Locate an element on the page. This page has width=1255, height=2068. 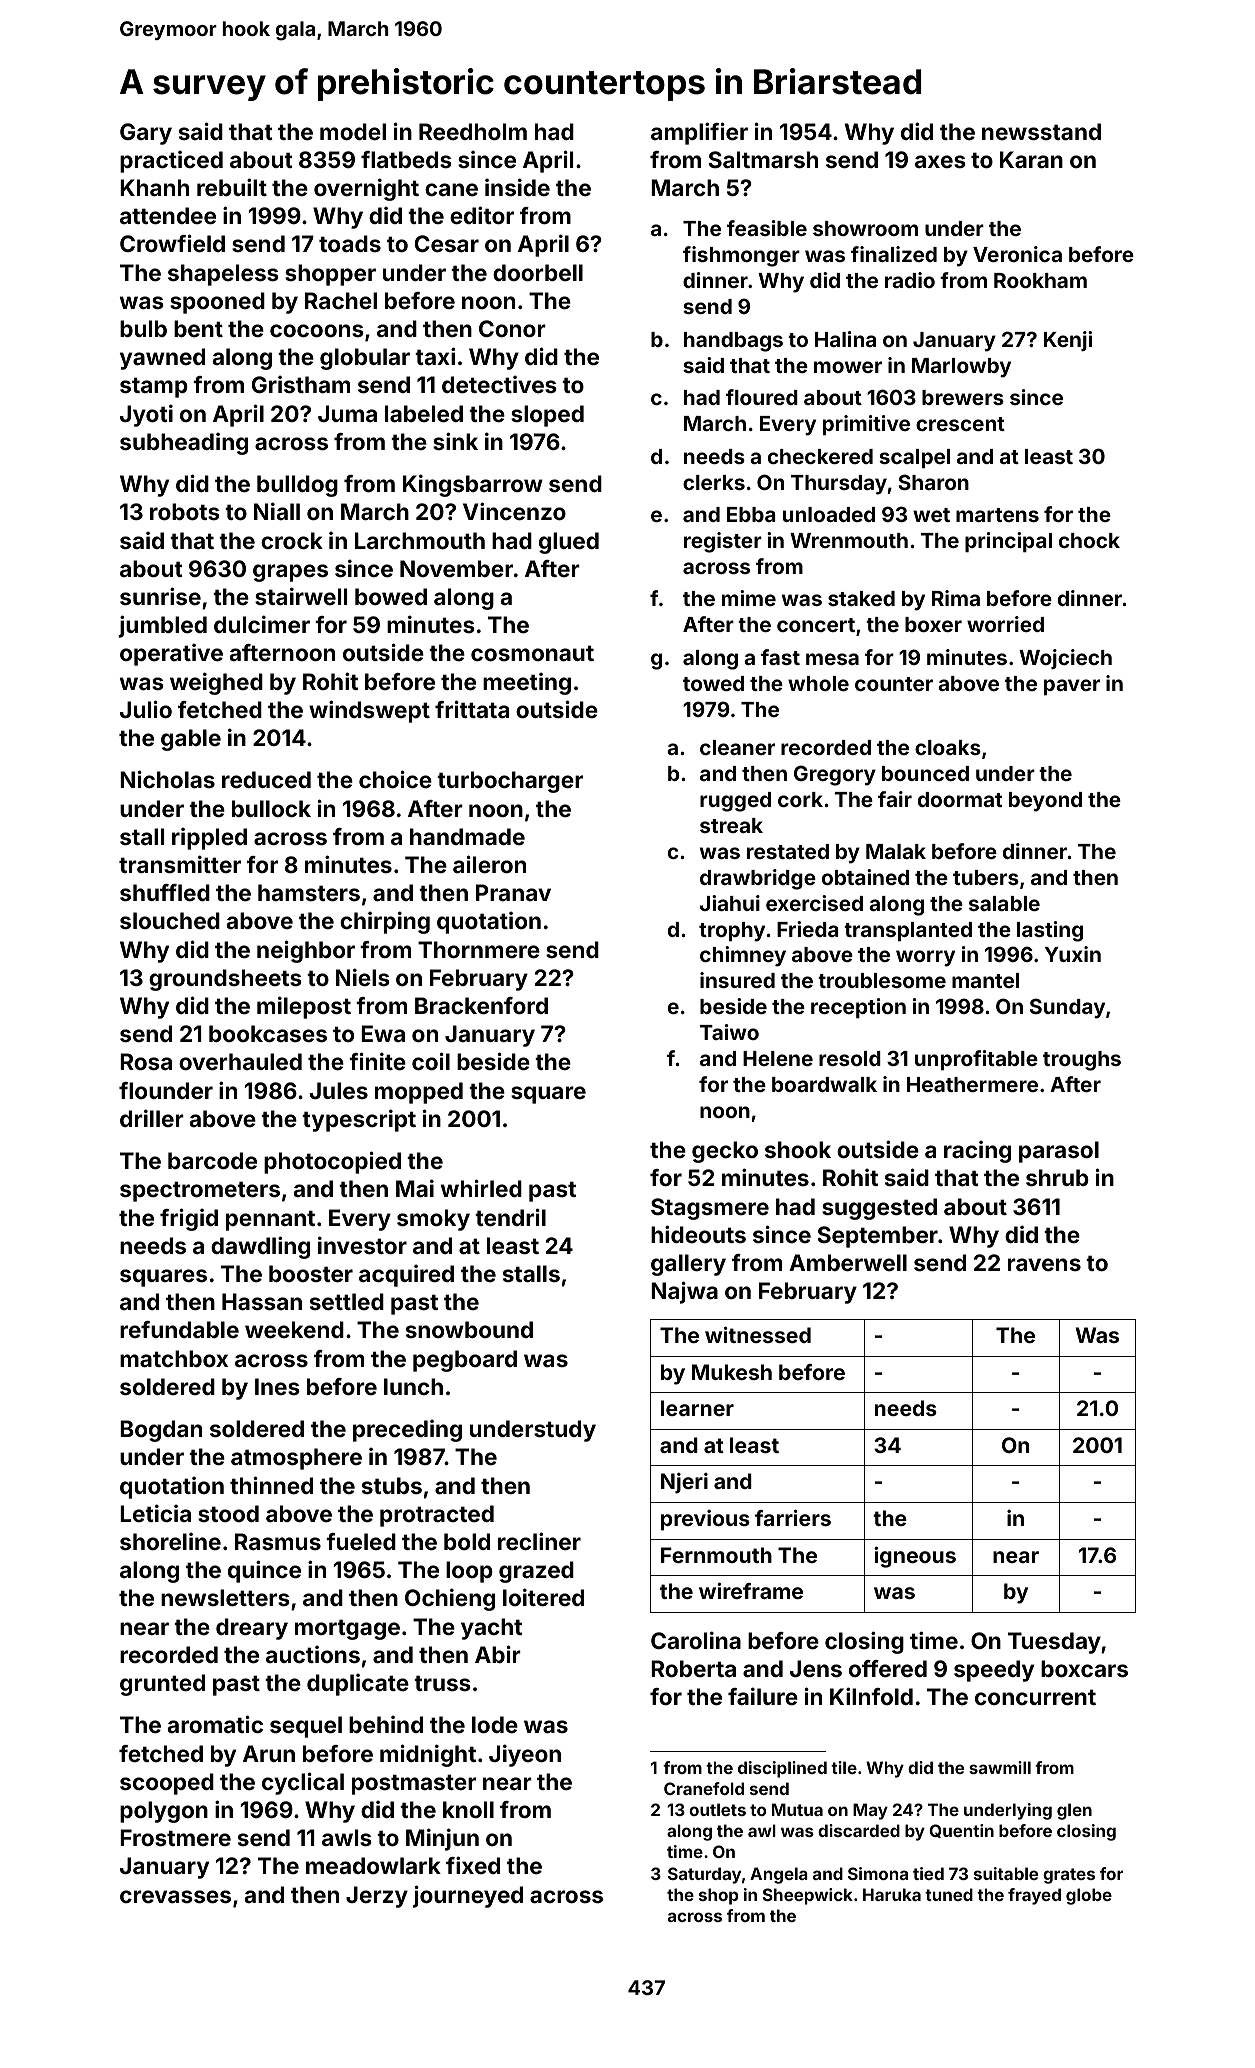
ravens is located at coordinates (1044, 1264).
